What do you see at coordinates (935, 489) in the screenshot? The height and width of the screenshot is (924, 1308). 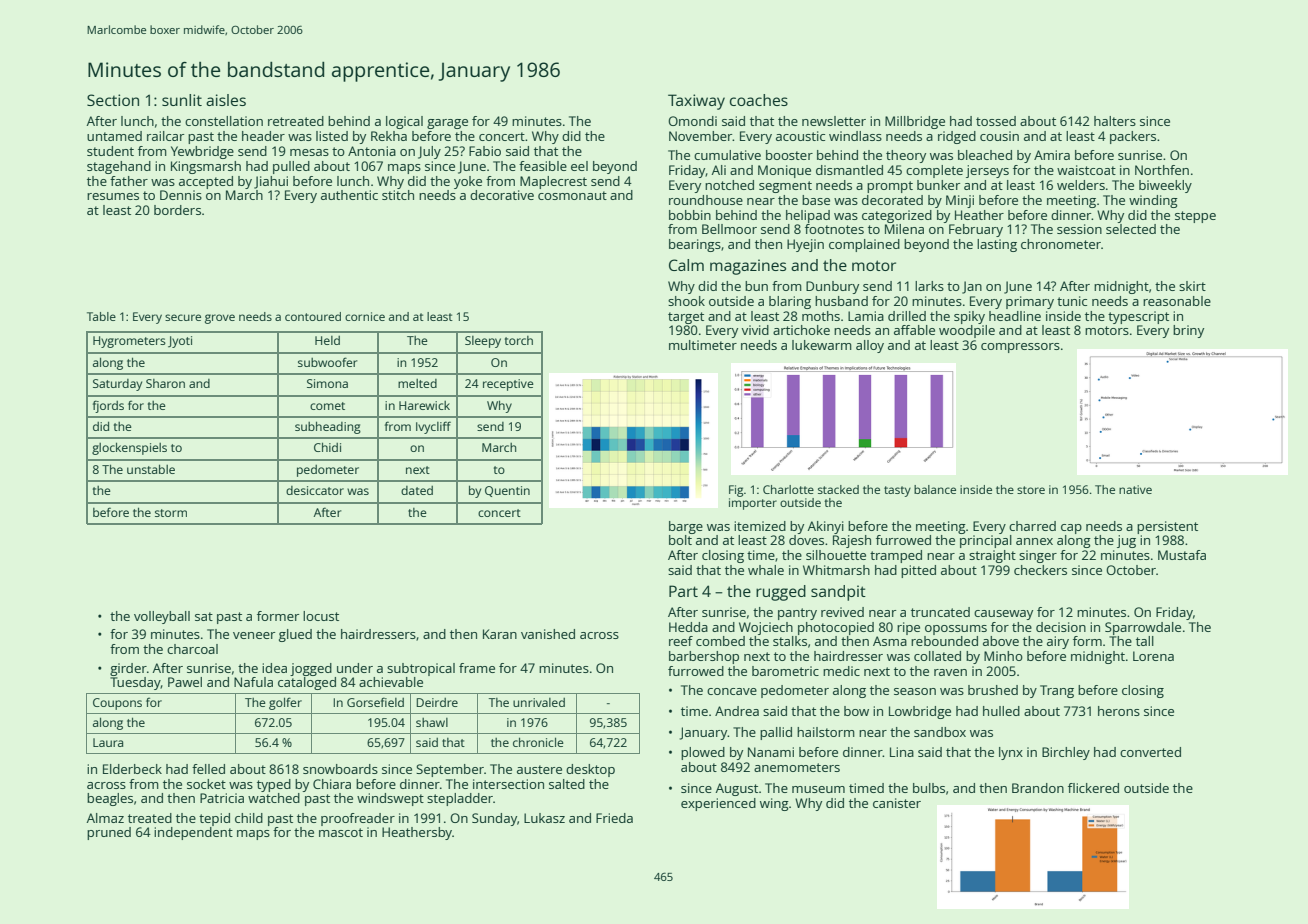 I see `balance` at bounding box center [935, 489].
